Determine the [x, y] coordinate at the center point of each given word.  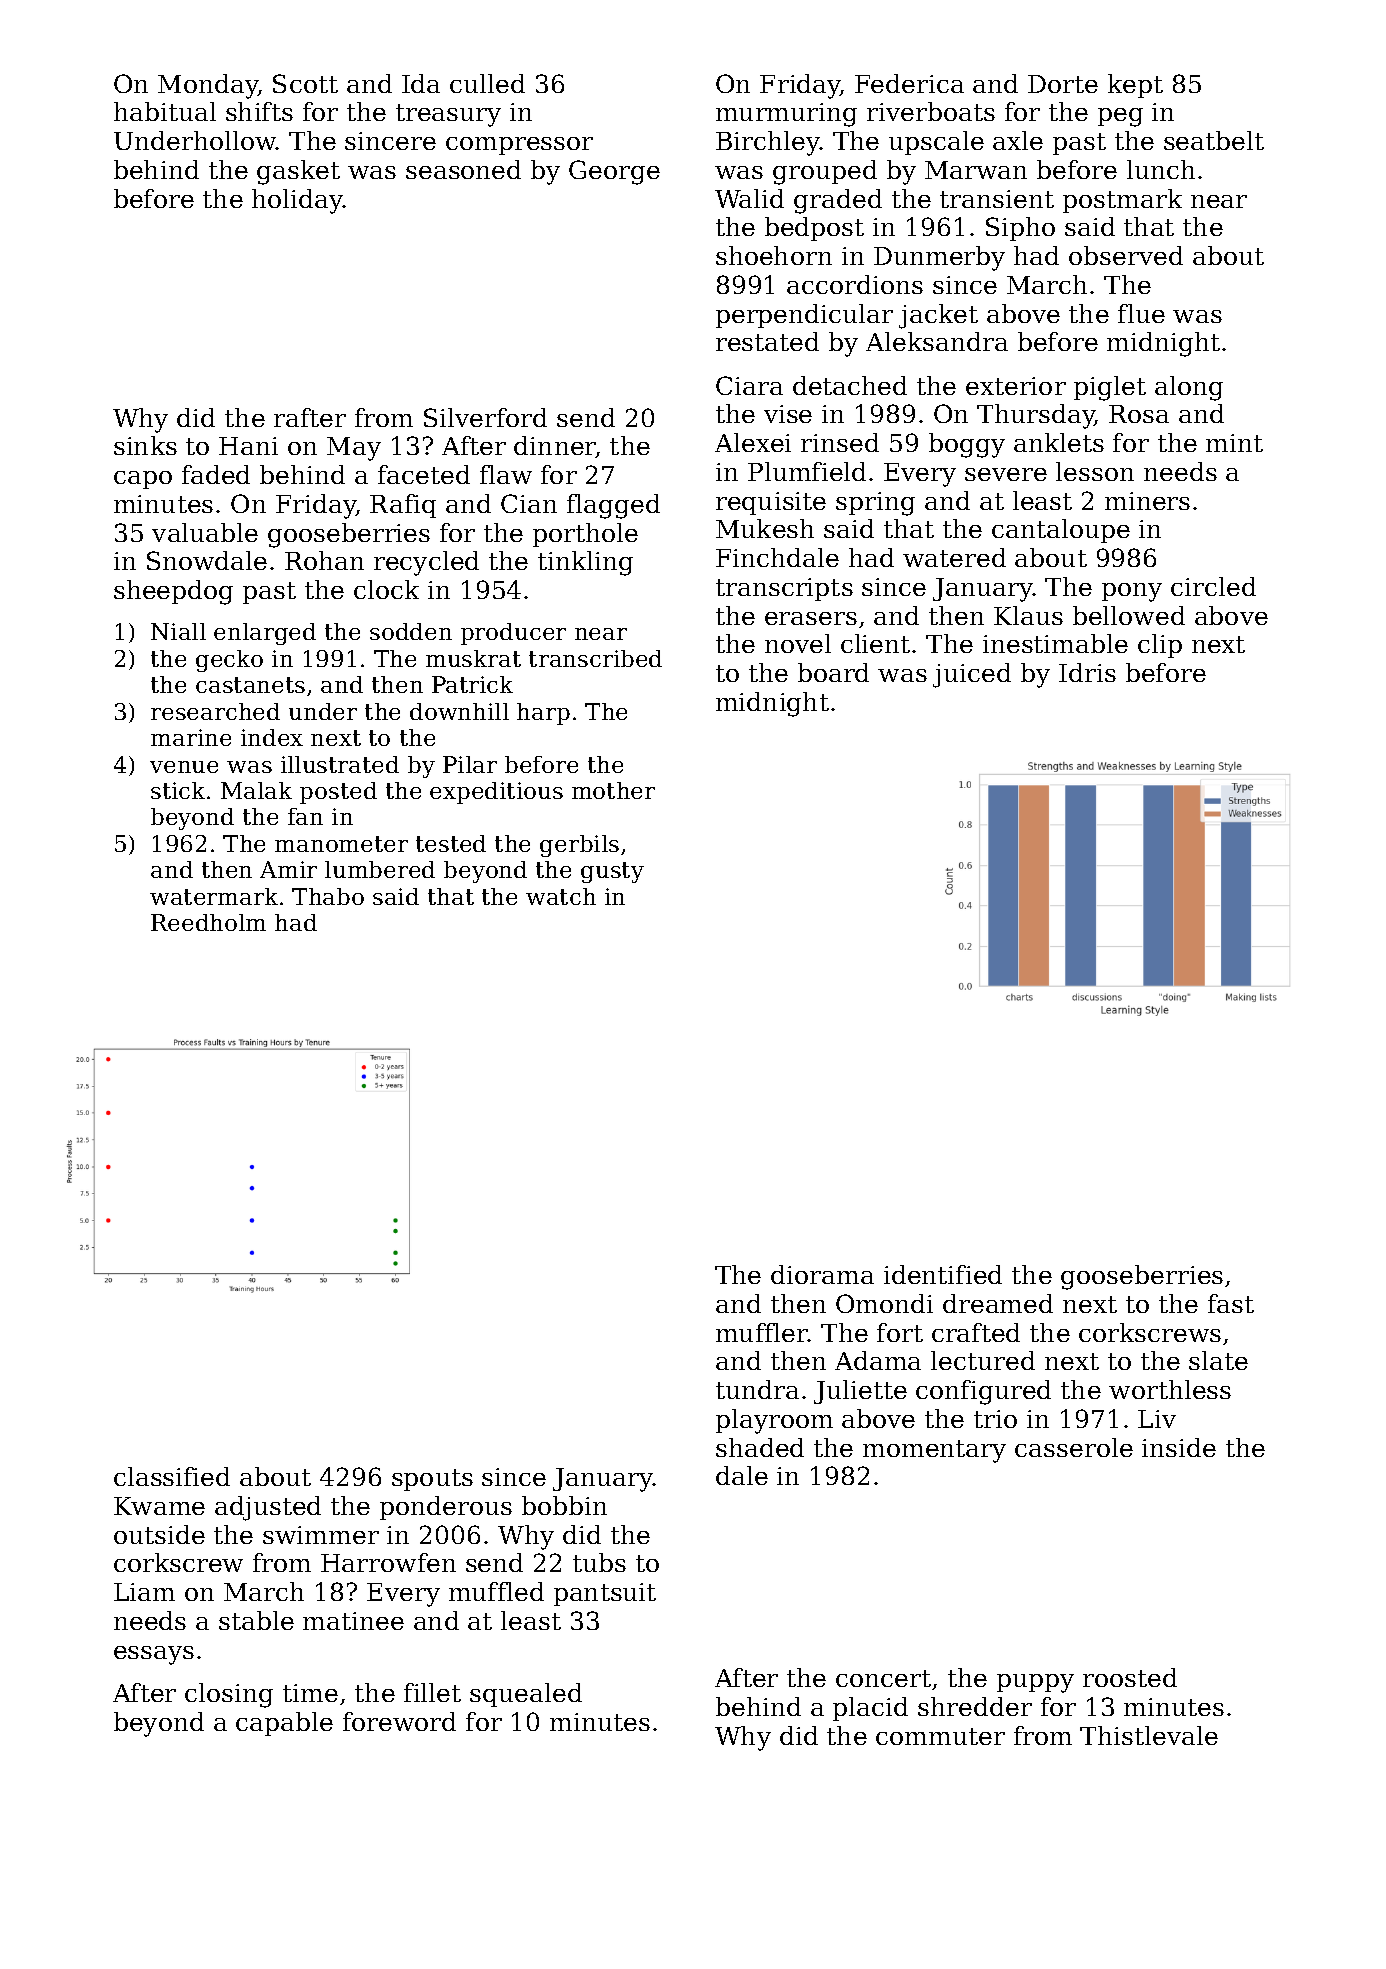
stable [256, 1620]
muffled [496, 1591]
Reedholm [208, 922]
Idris [1087, 672]
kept [1135, 86]
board [833, 672]
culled [487, 83]
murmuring [786, 115]
